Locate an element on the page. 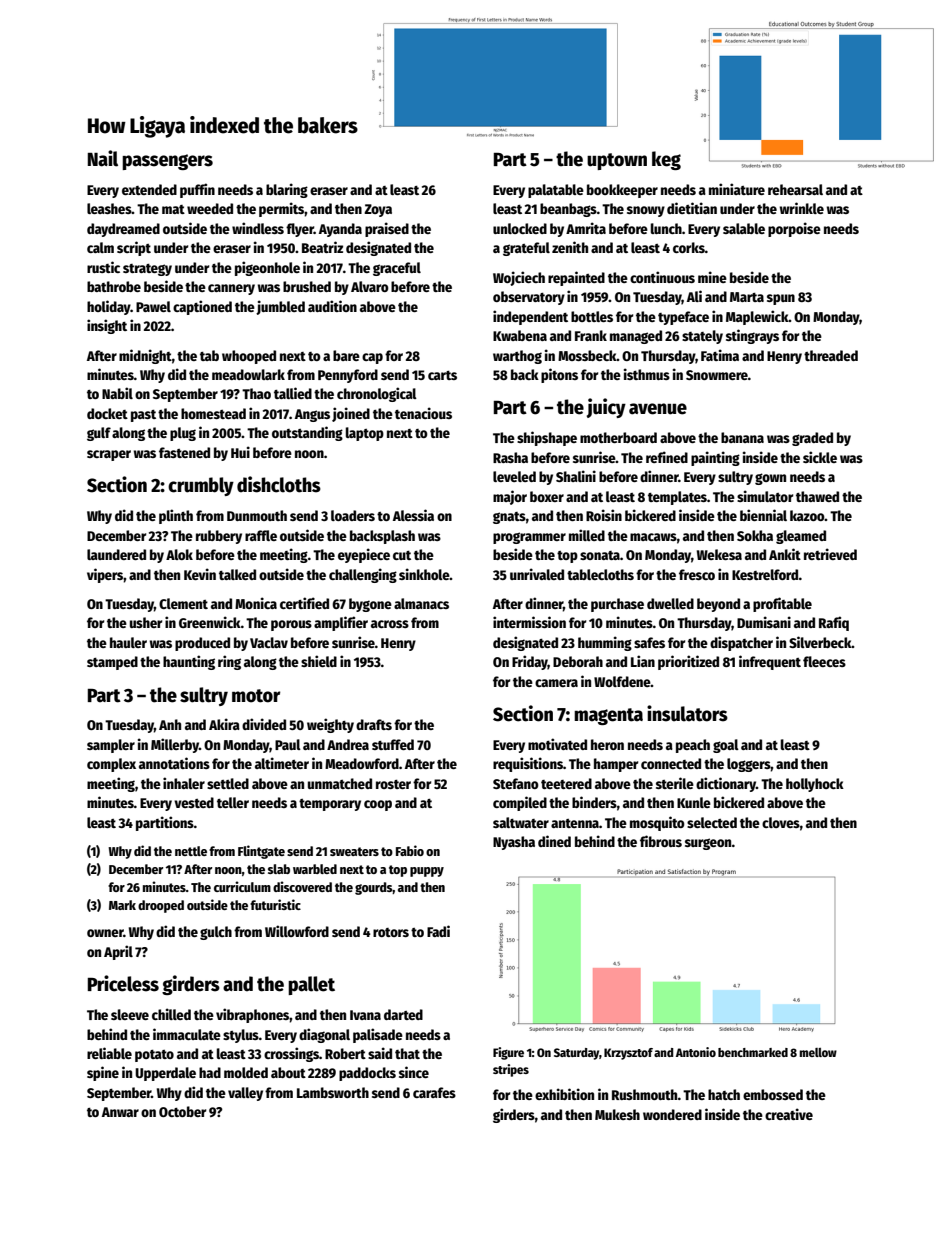 The height and width of the image is (1233, 952). threaded is located at coordinates (831, 355).
